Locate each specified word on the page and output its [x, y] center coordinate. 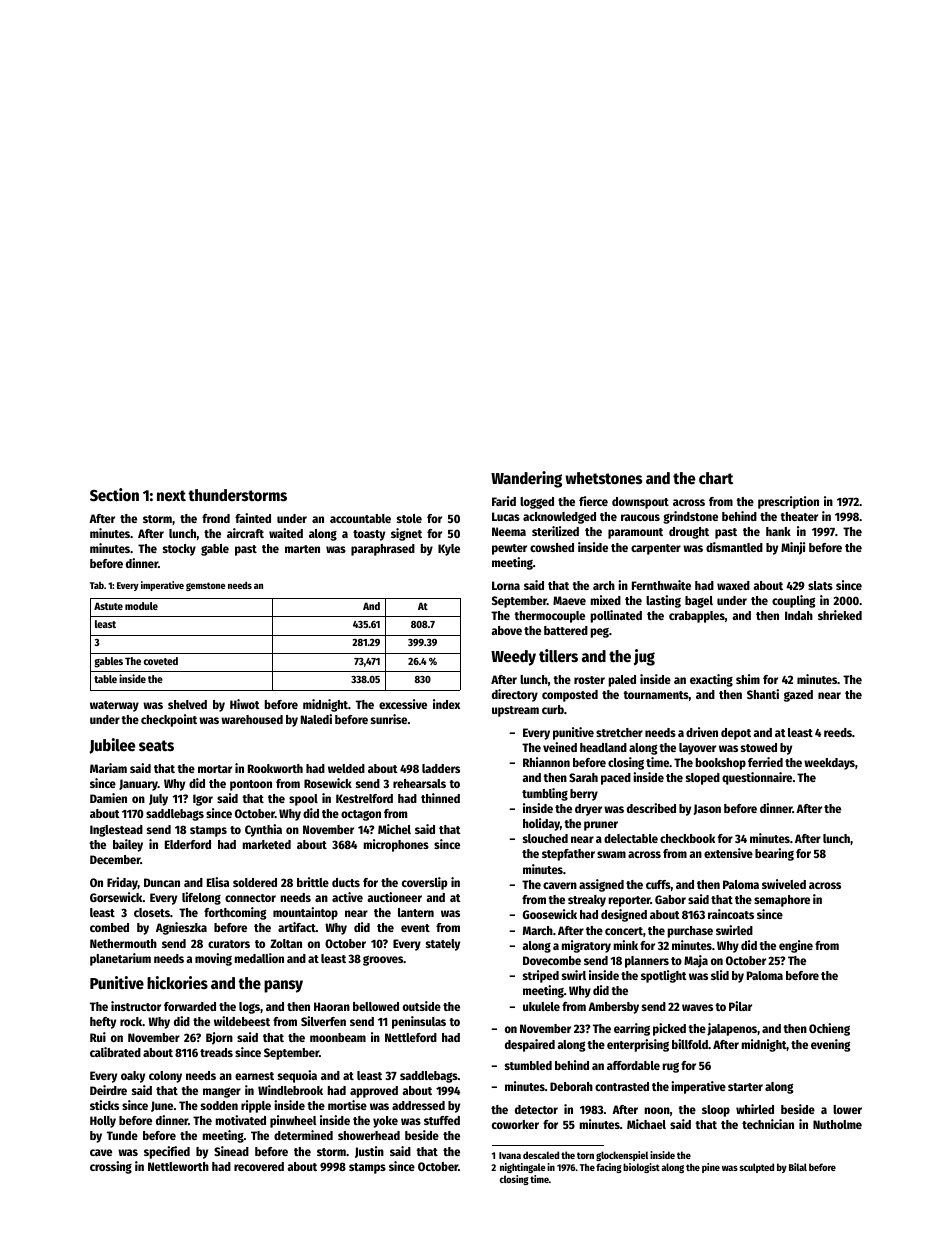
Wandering [526, 479]
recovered [259, 1166]
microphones [396, 845]
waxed [733, 585]
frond [216, 518]
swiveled [784, 884]
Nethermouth [123, 943]
